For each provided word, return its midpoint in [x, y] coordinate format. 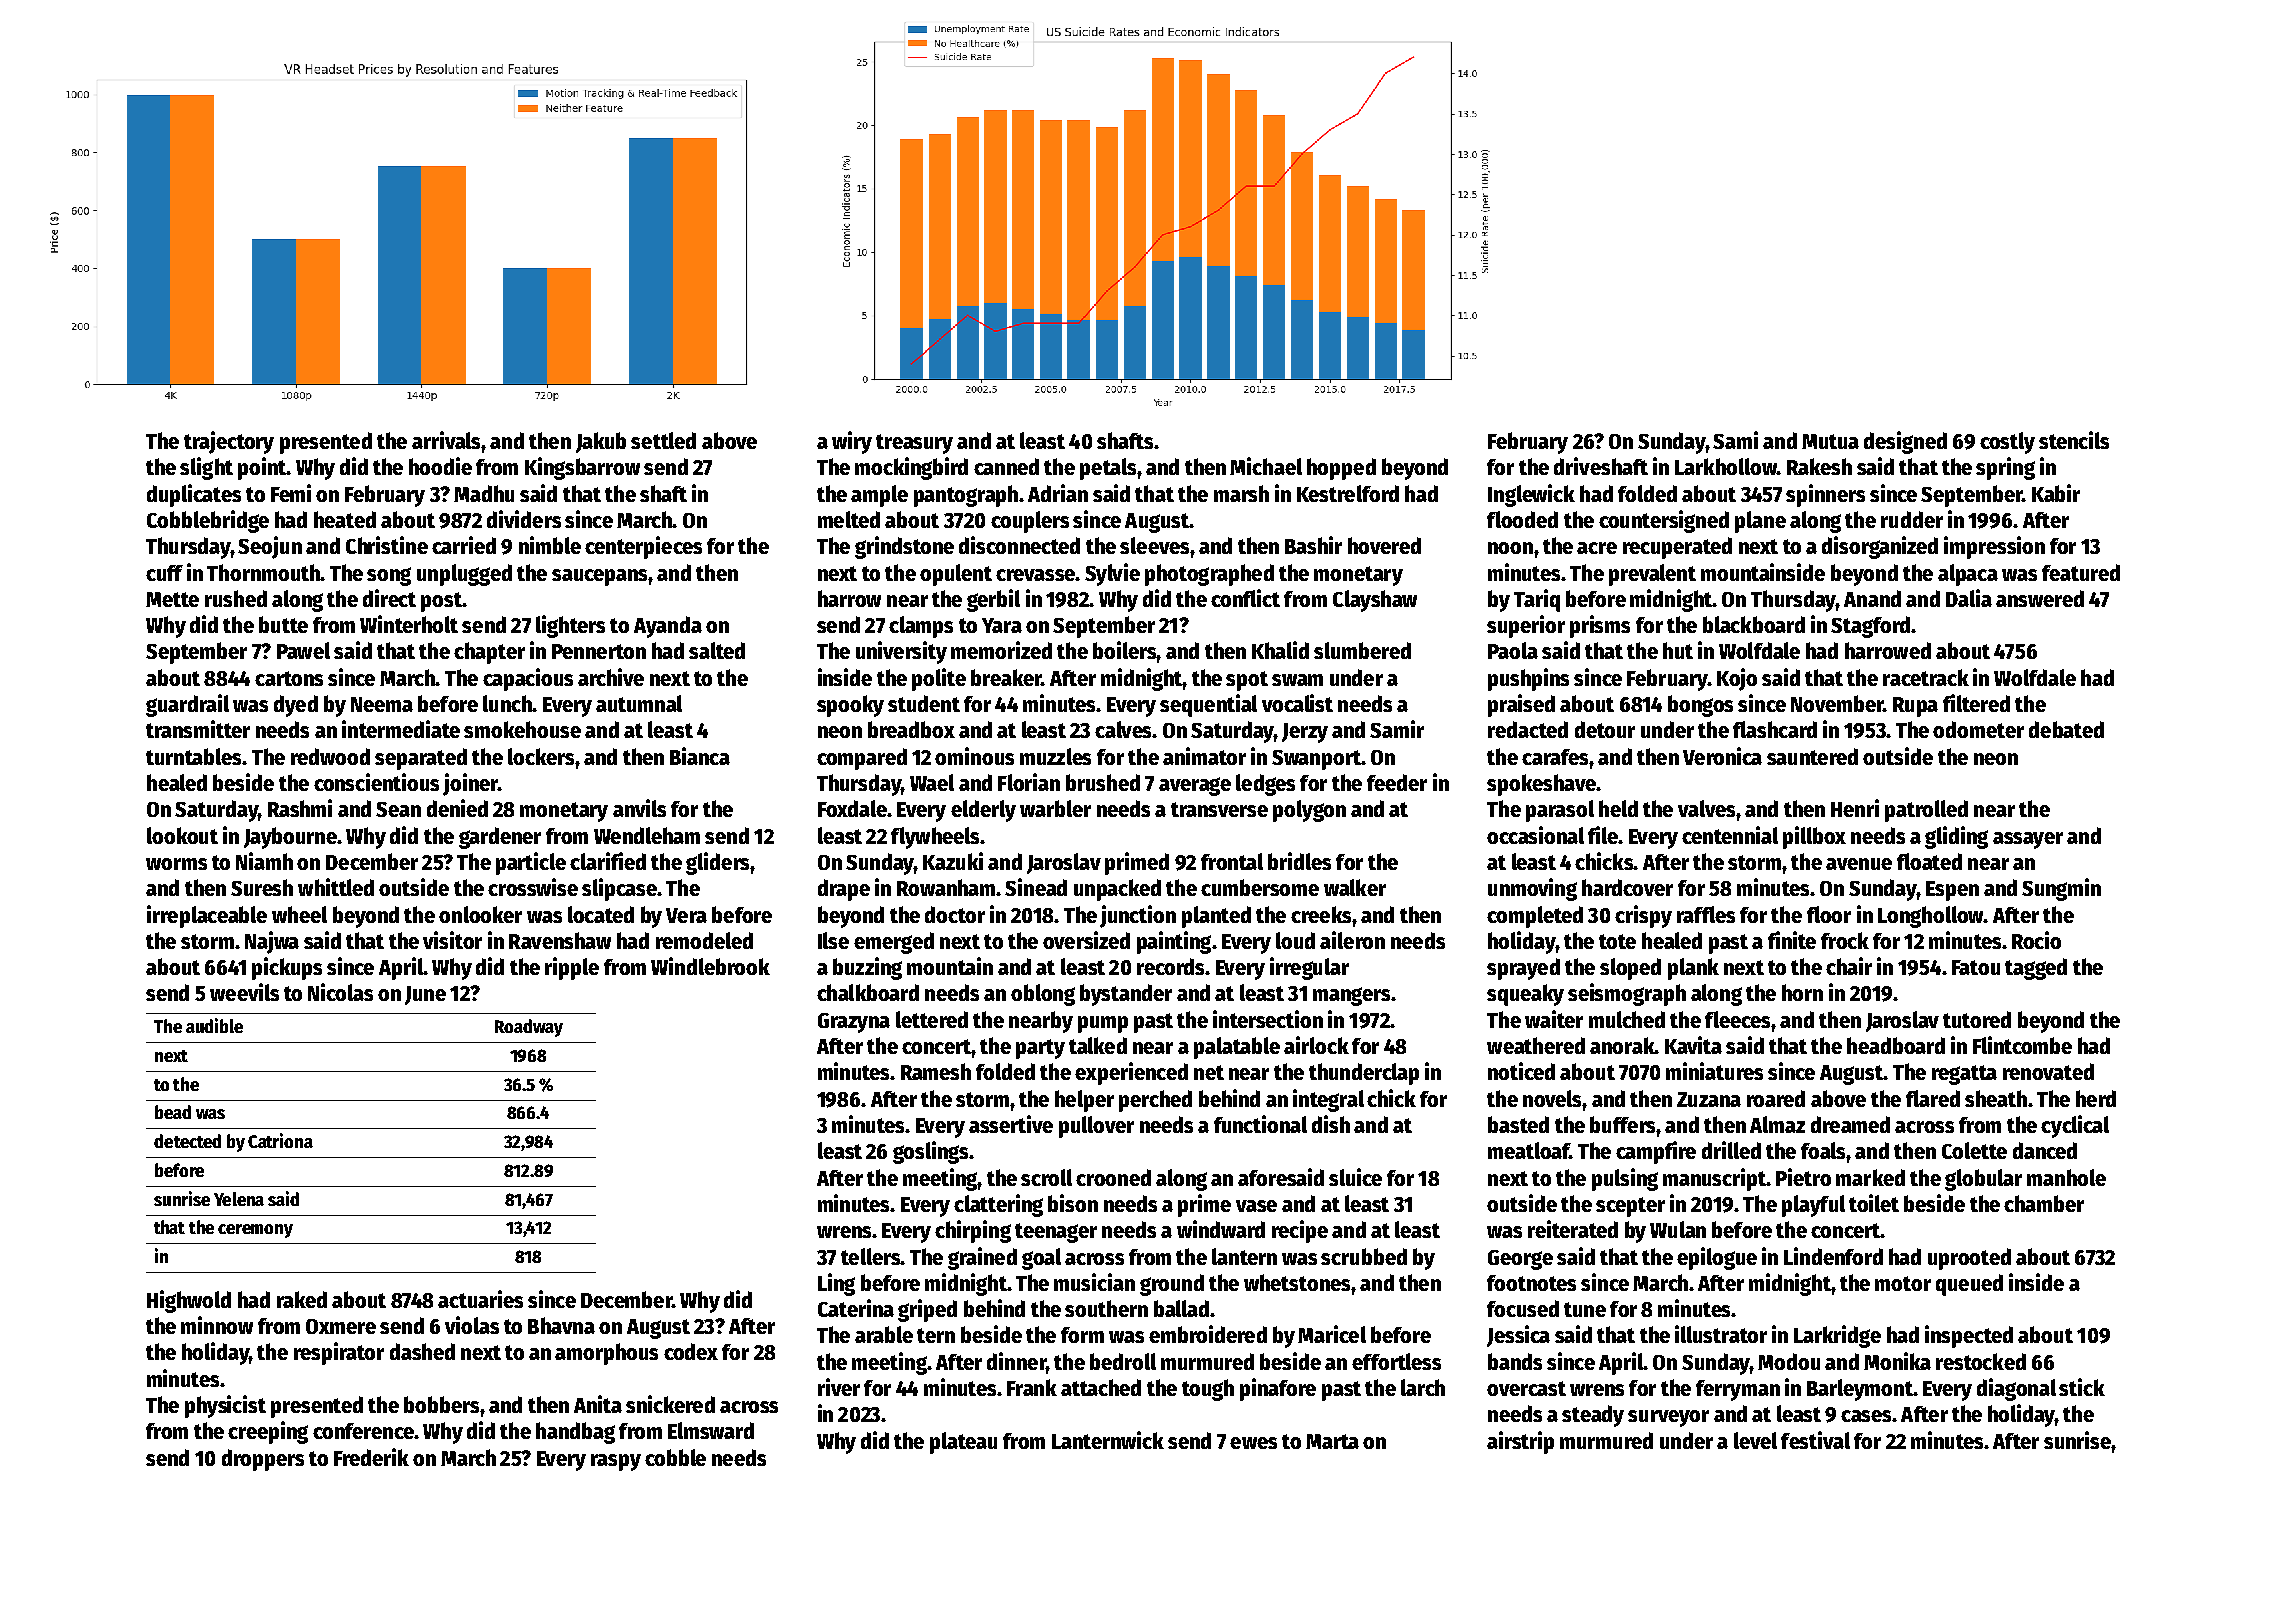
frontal [1232, 861]
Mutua [1830, 441]
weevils [244, 992]
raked [302, 1299]
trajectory [229, 442]
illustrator [1721, 1334]
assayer [2028, 840]
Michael [1266, 466]
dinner [1016, 1361]
